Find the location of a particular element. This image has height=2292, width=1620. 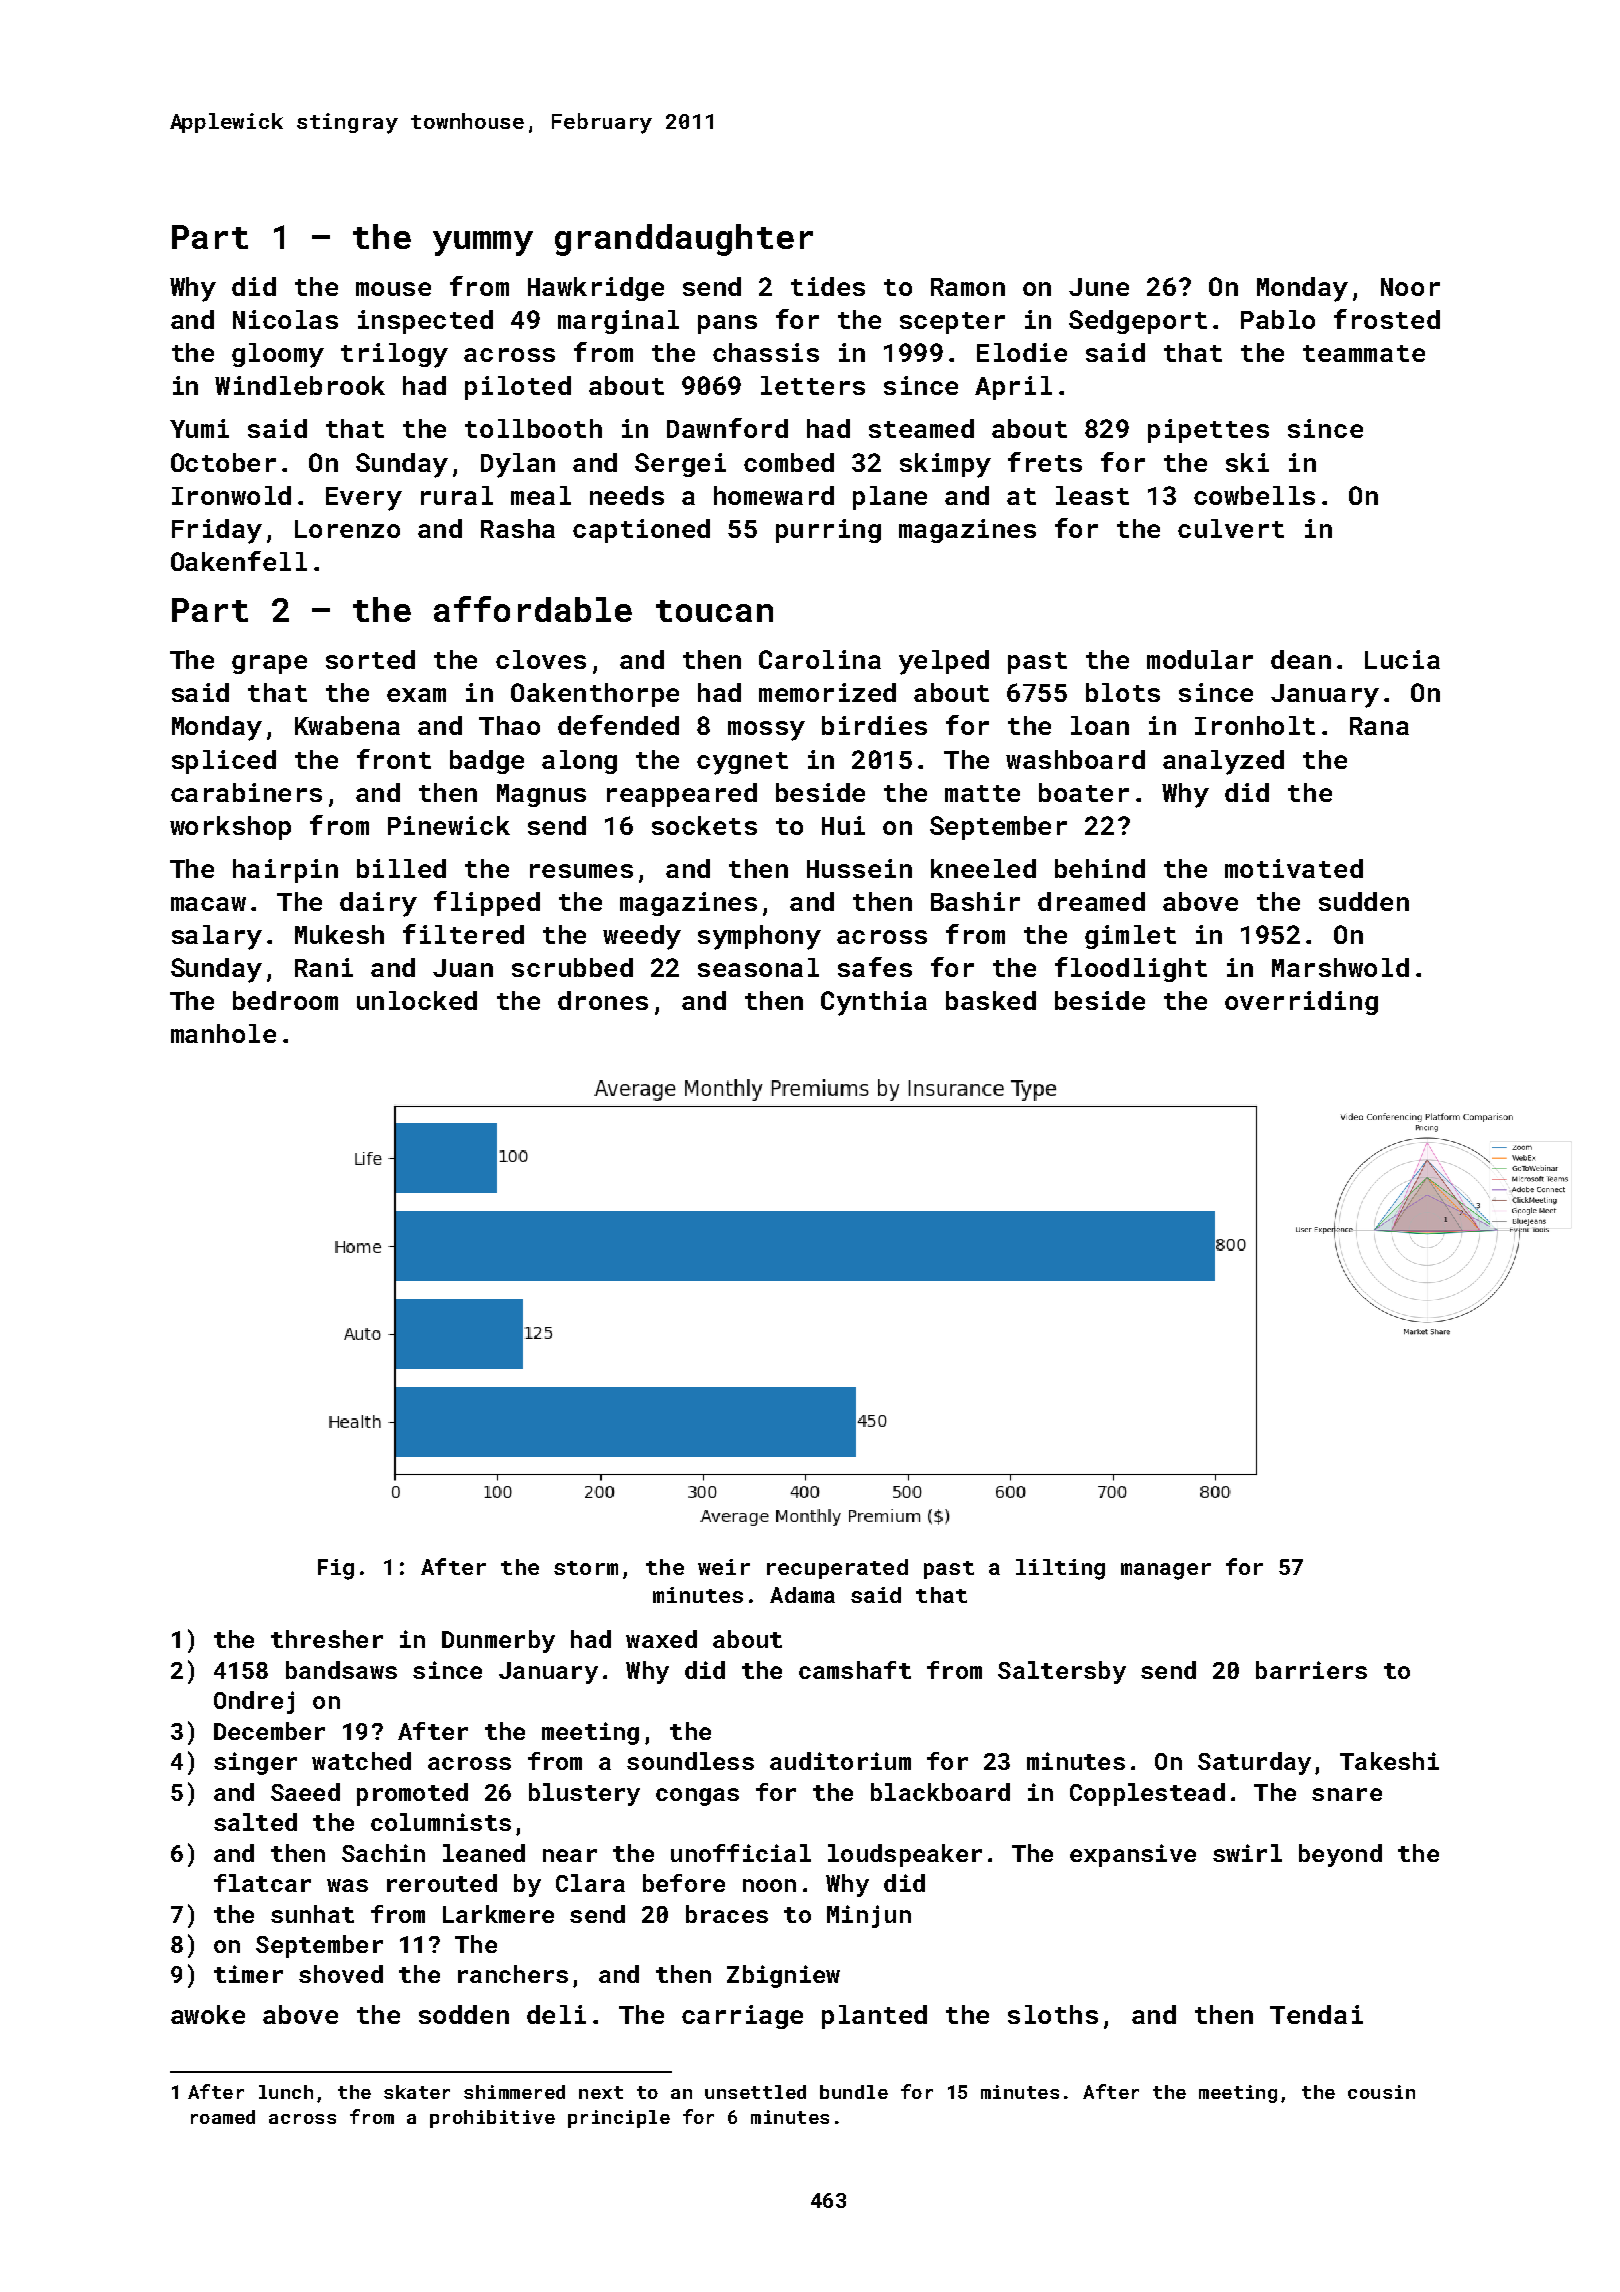

cousin is located at coordinates (1381, 2092).
